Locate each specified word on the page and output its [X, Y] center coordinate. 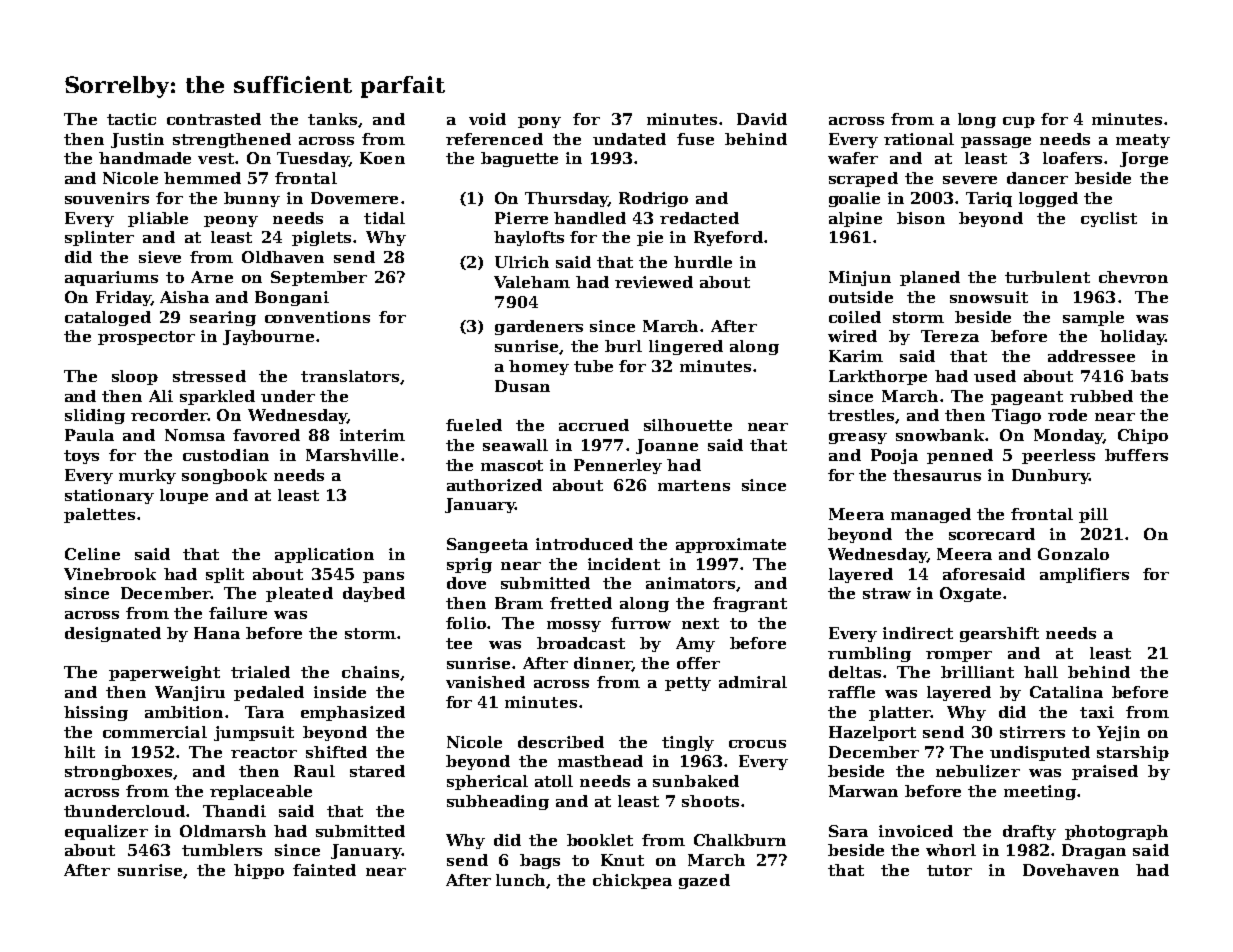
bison [921, 218]
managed [931, 515]
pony [539, 122]
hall [1041, 672]
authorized [494, 485]
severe [970, 180]
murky [147, 476]
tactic [131, 119]
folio [466, 623]
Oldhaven [283, 257]
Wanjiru [190, 693]
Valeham [532, 282]
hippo [259, 871]
